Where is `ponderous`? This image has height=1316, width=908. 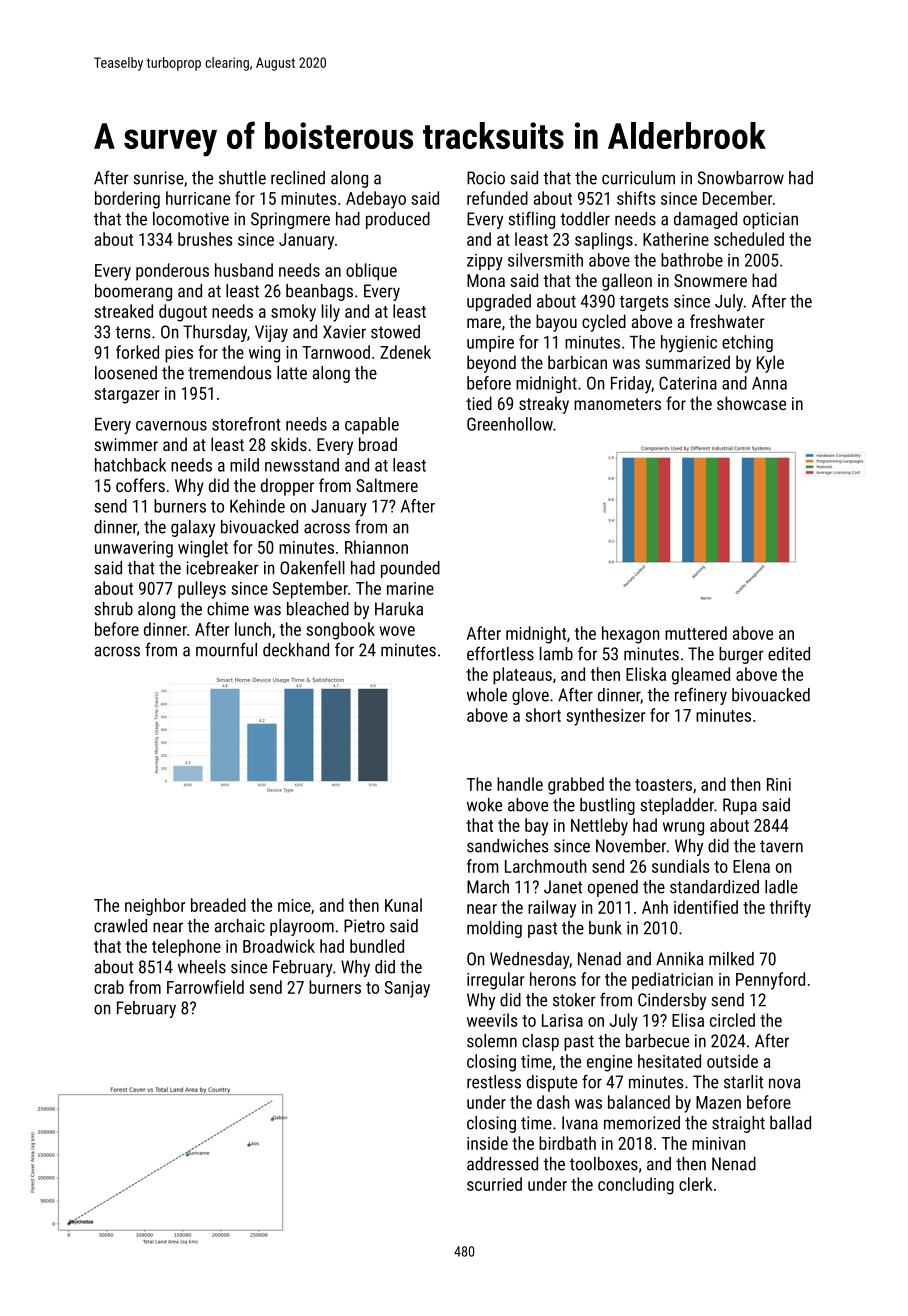
ponderous is located at coordinates (172, 272).
